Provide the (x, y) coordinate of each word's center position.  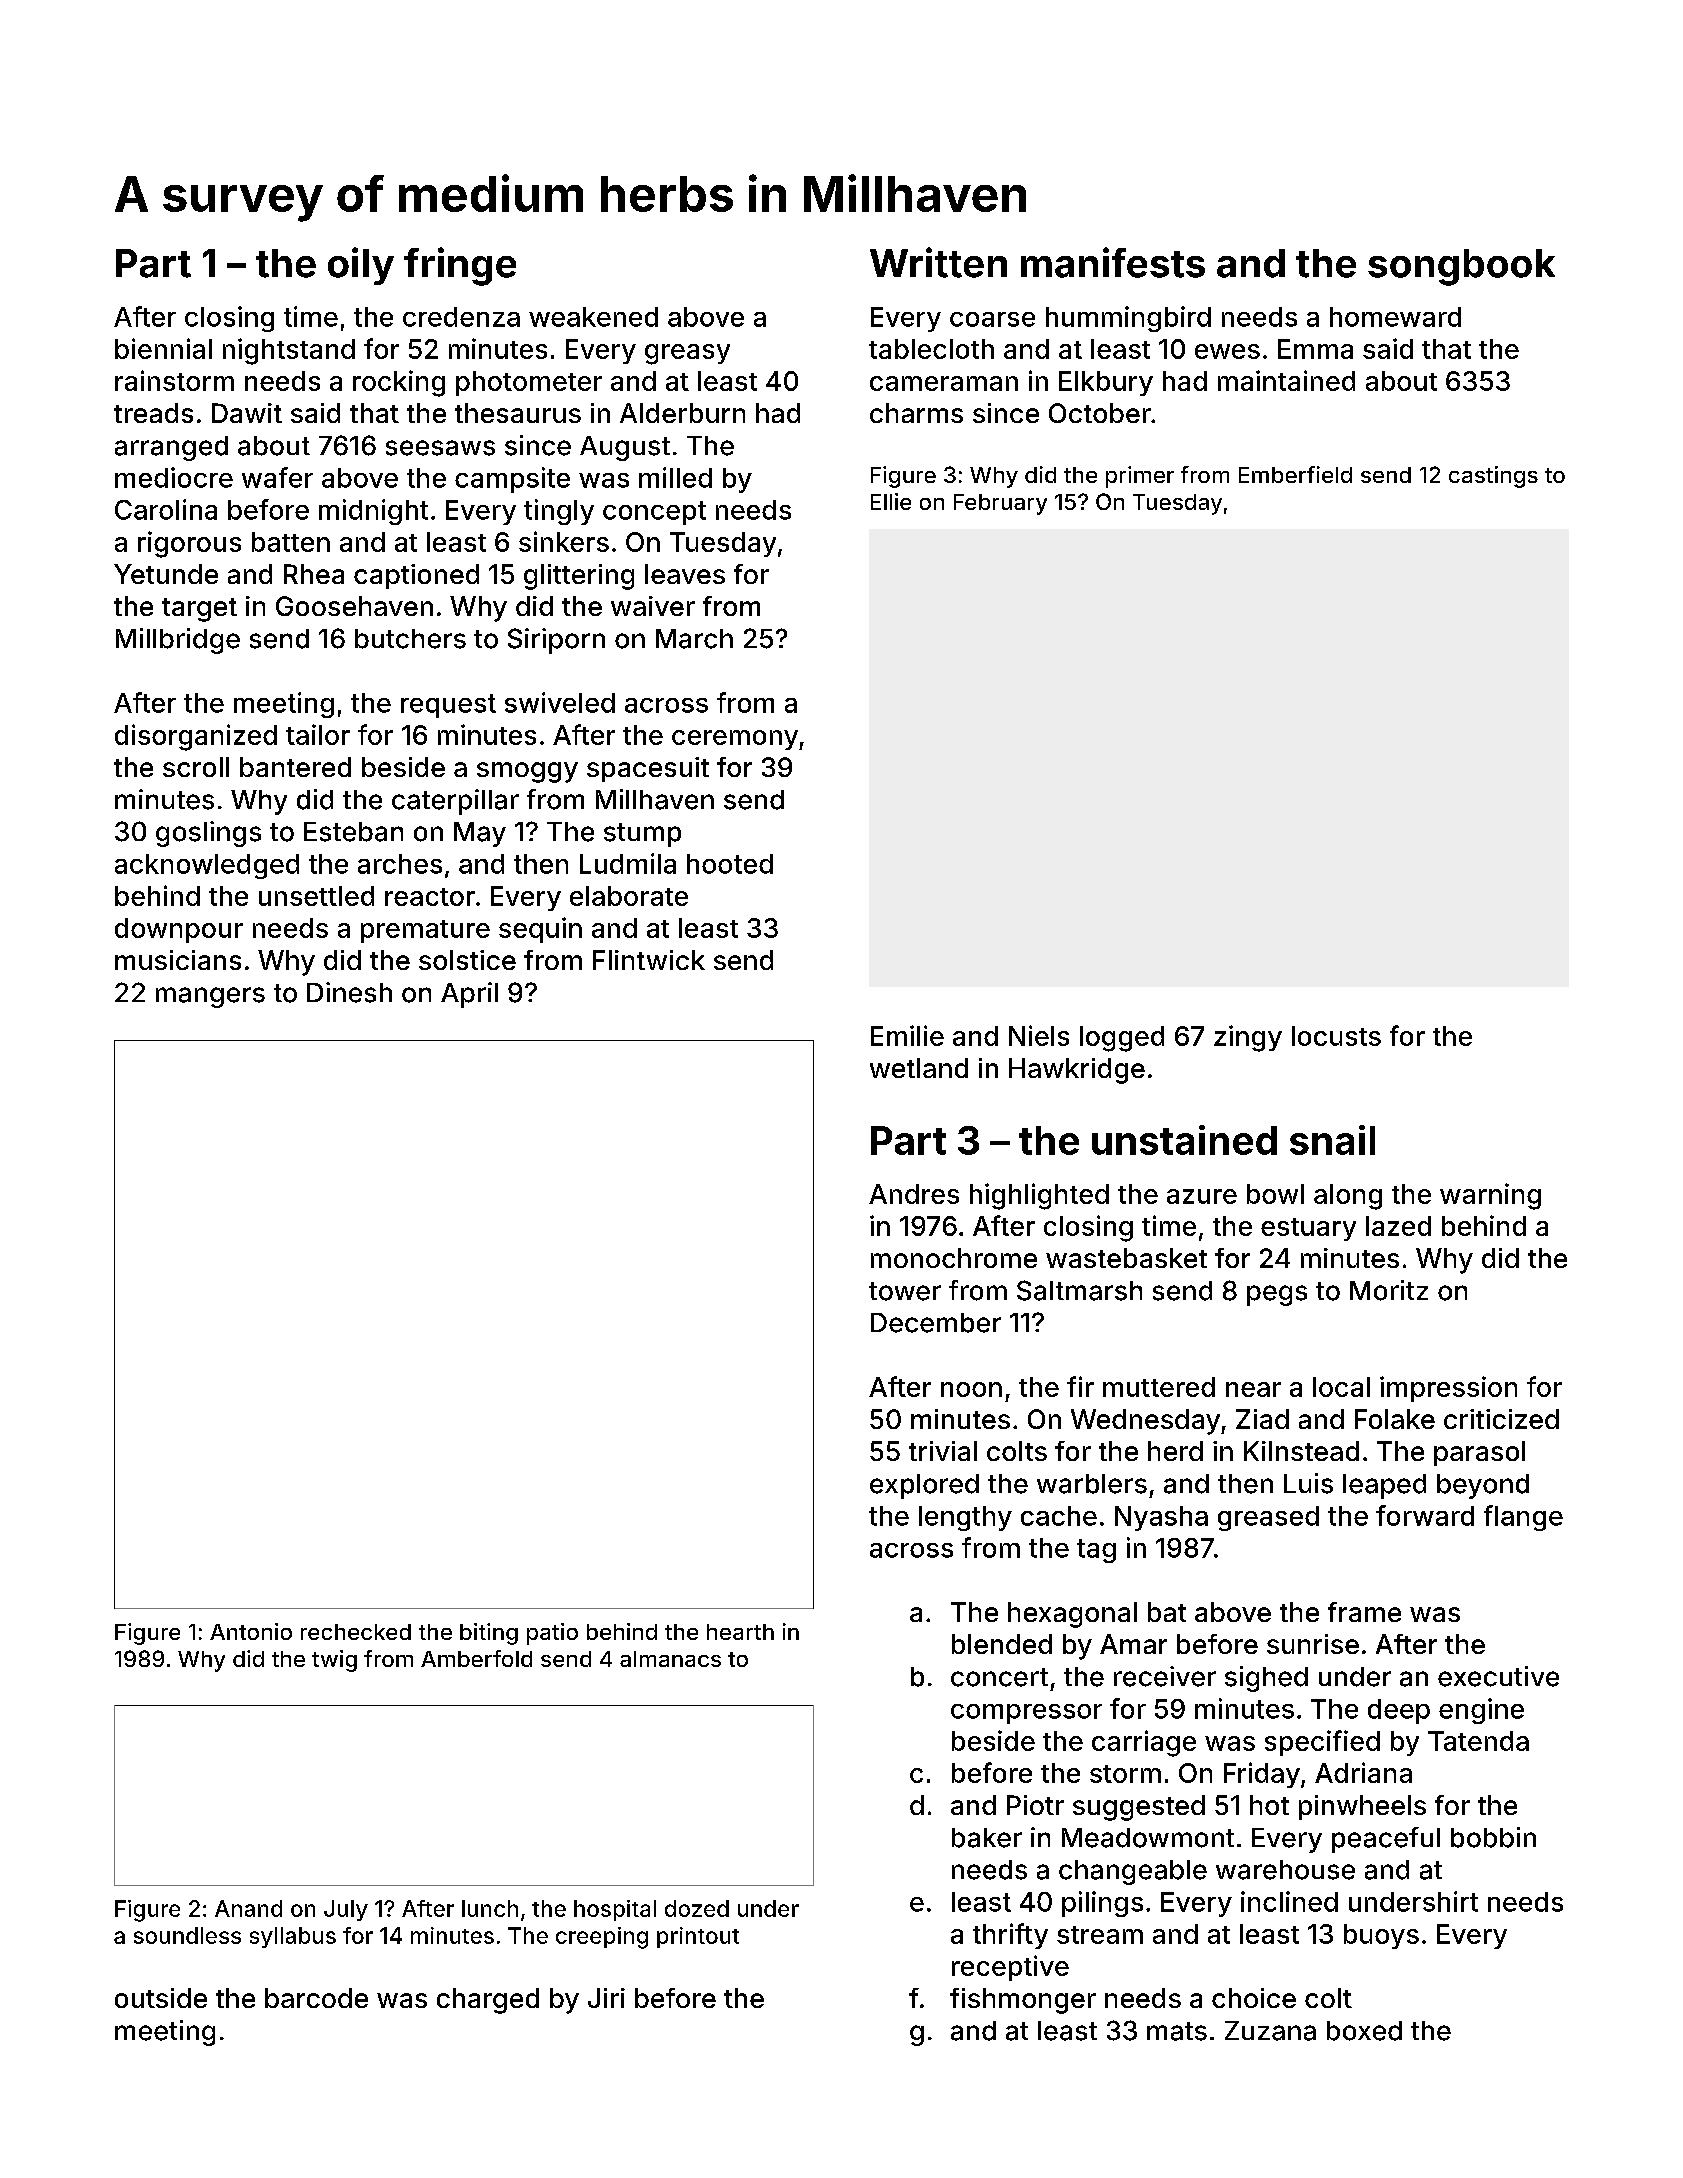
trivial (943, 1451)
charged (488, 2001)
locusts (1336, 1036)
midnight (373, 512)
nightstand (289, 351)
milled (675, 477)
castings (1493, 477)
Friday (1262, 1775)
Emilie (907, 1035)
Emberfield (1295, 474)
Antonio (251, 1631)
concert (999, 1677)
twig (334, 1661)
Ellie (891, 501)
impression (1448, 1389)
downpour (179, 930)
